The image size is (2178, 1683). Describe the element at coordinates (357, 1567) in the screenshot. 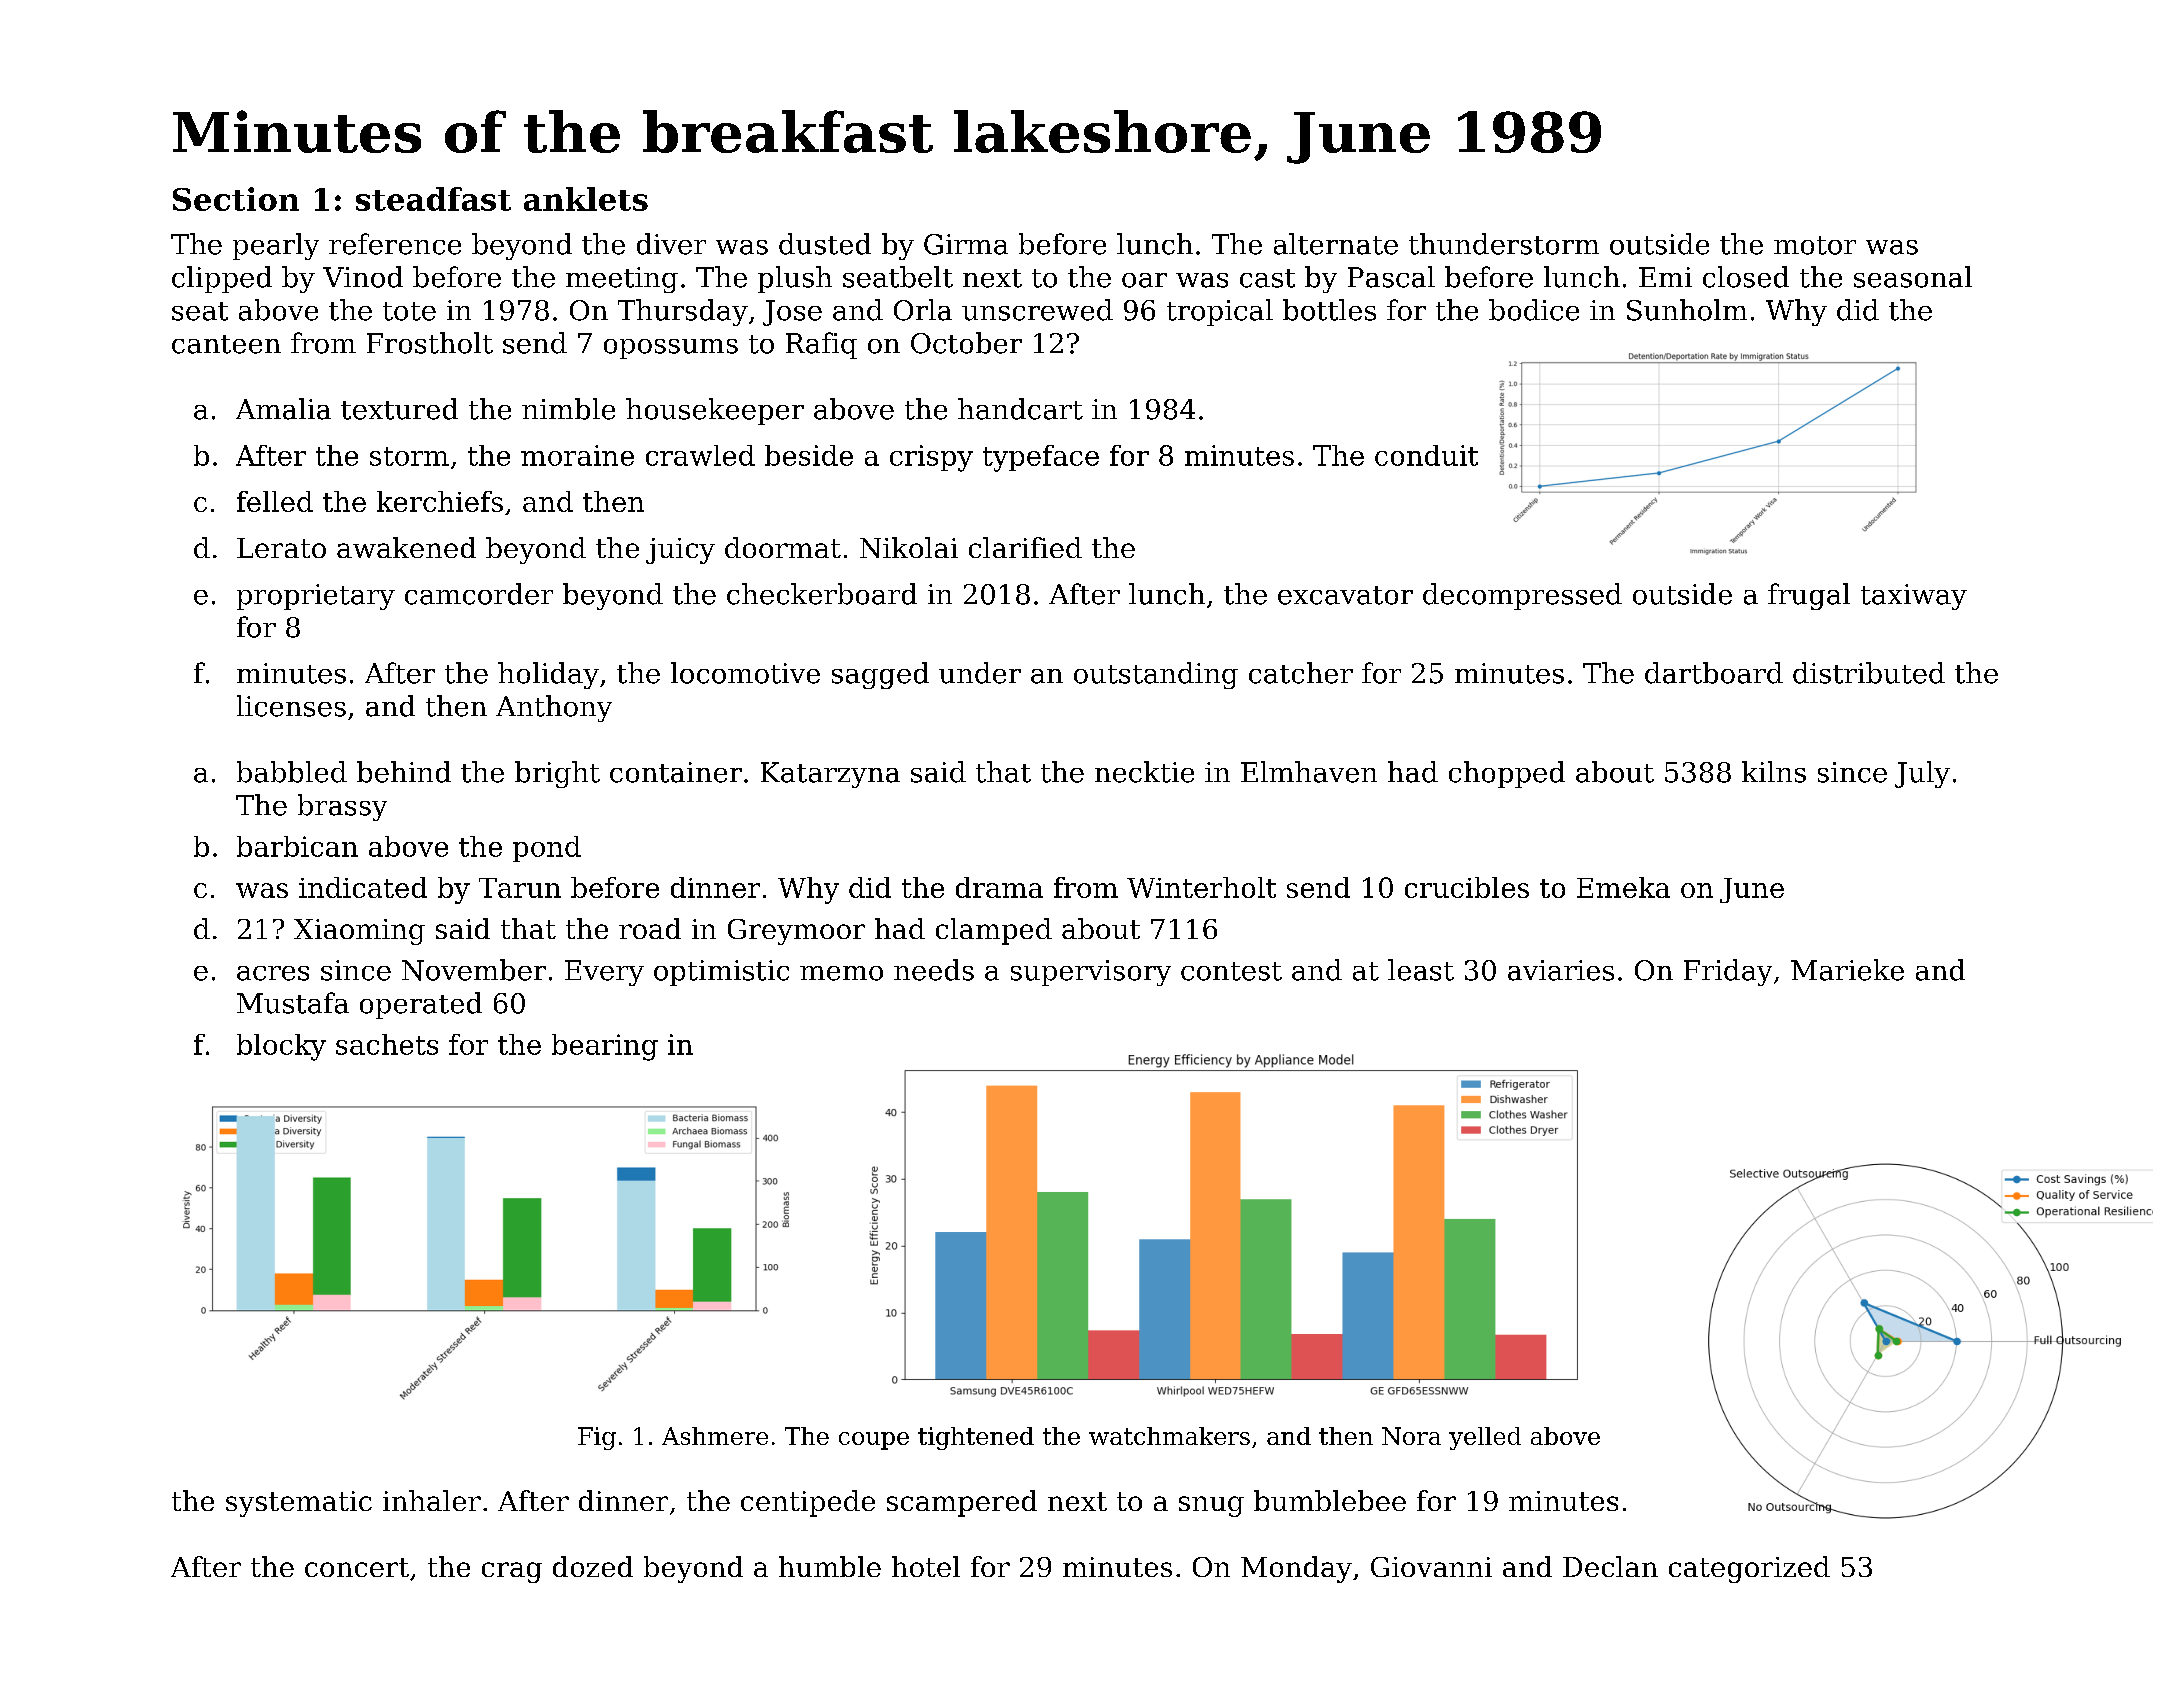

I see `concert` at that location.
